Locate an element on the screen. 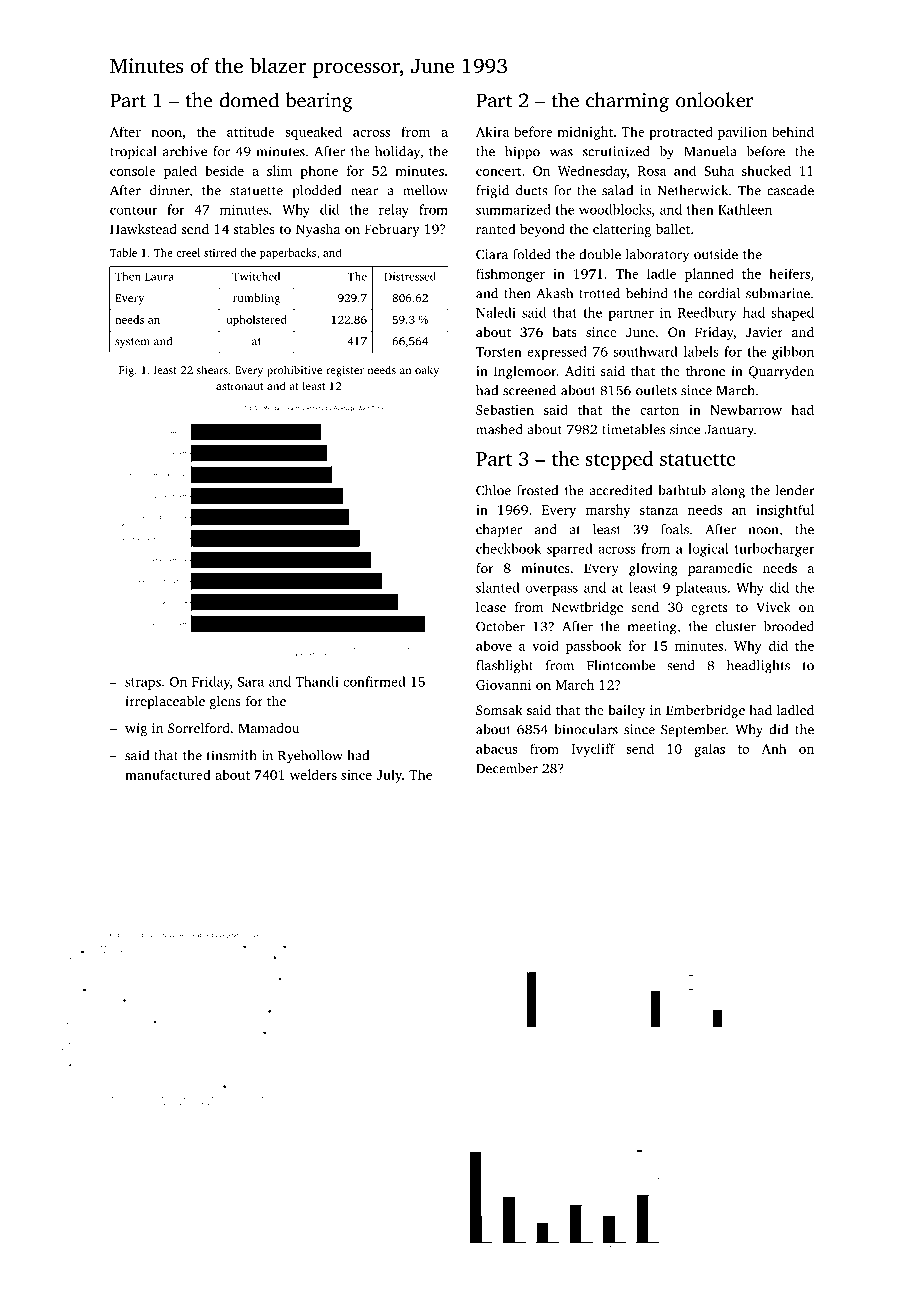 This screenshot has width=924, height=1308. paramedic is located at coordinates (720, 569).
